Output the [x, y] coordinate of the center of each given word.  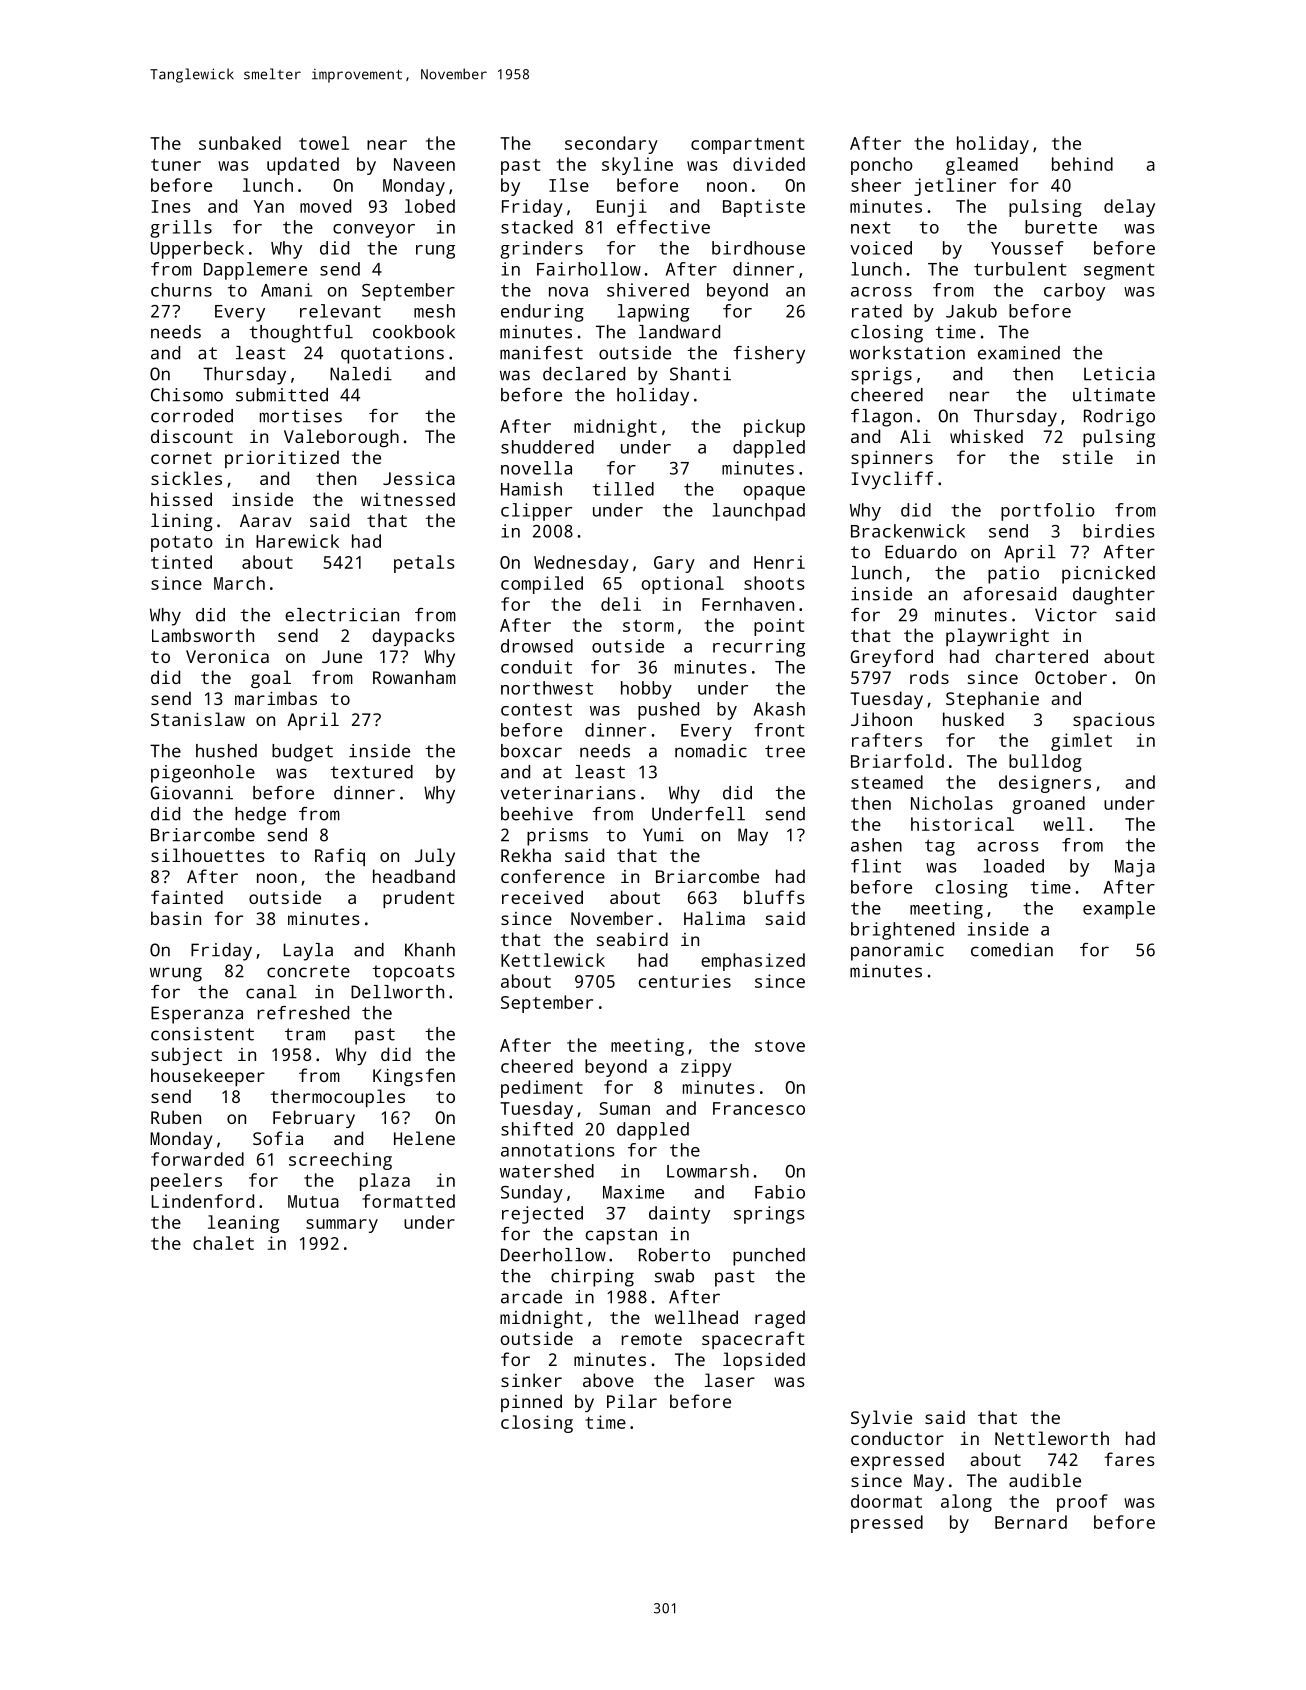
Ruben [176, 1117]
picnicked [1108, 575]
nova [568, 292]
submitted [282, 395]
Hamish [531, 489]
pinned [531, 1403]
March [239, 583]
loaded [1014, 866]
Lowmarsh [708, 1171]
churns [181, 290]
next [871, 227]
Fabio [780, 1192]
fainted [187, 897]
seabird [632, 939]
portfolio [1048, 512]
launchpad [759, 512]
